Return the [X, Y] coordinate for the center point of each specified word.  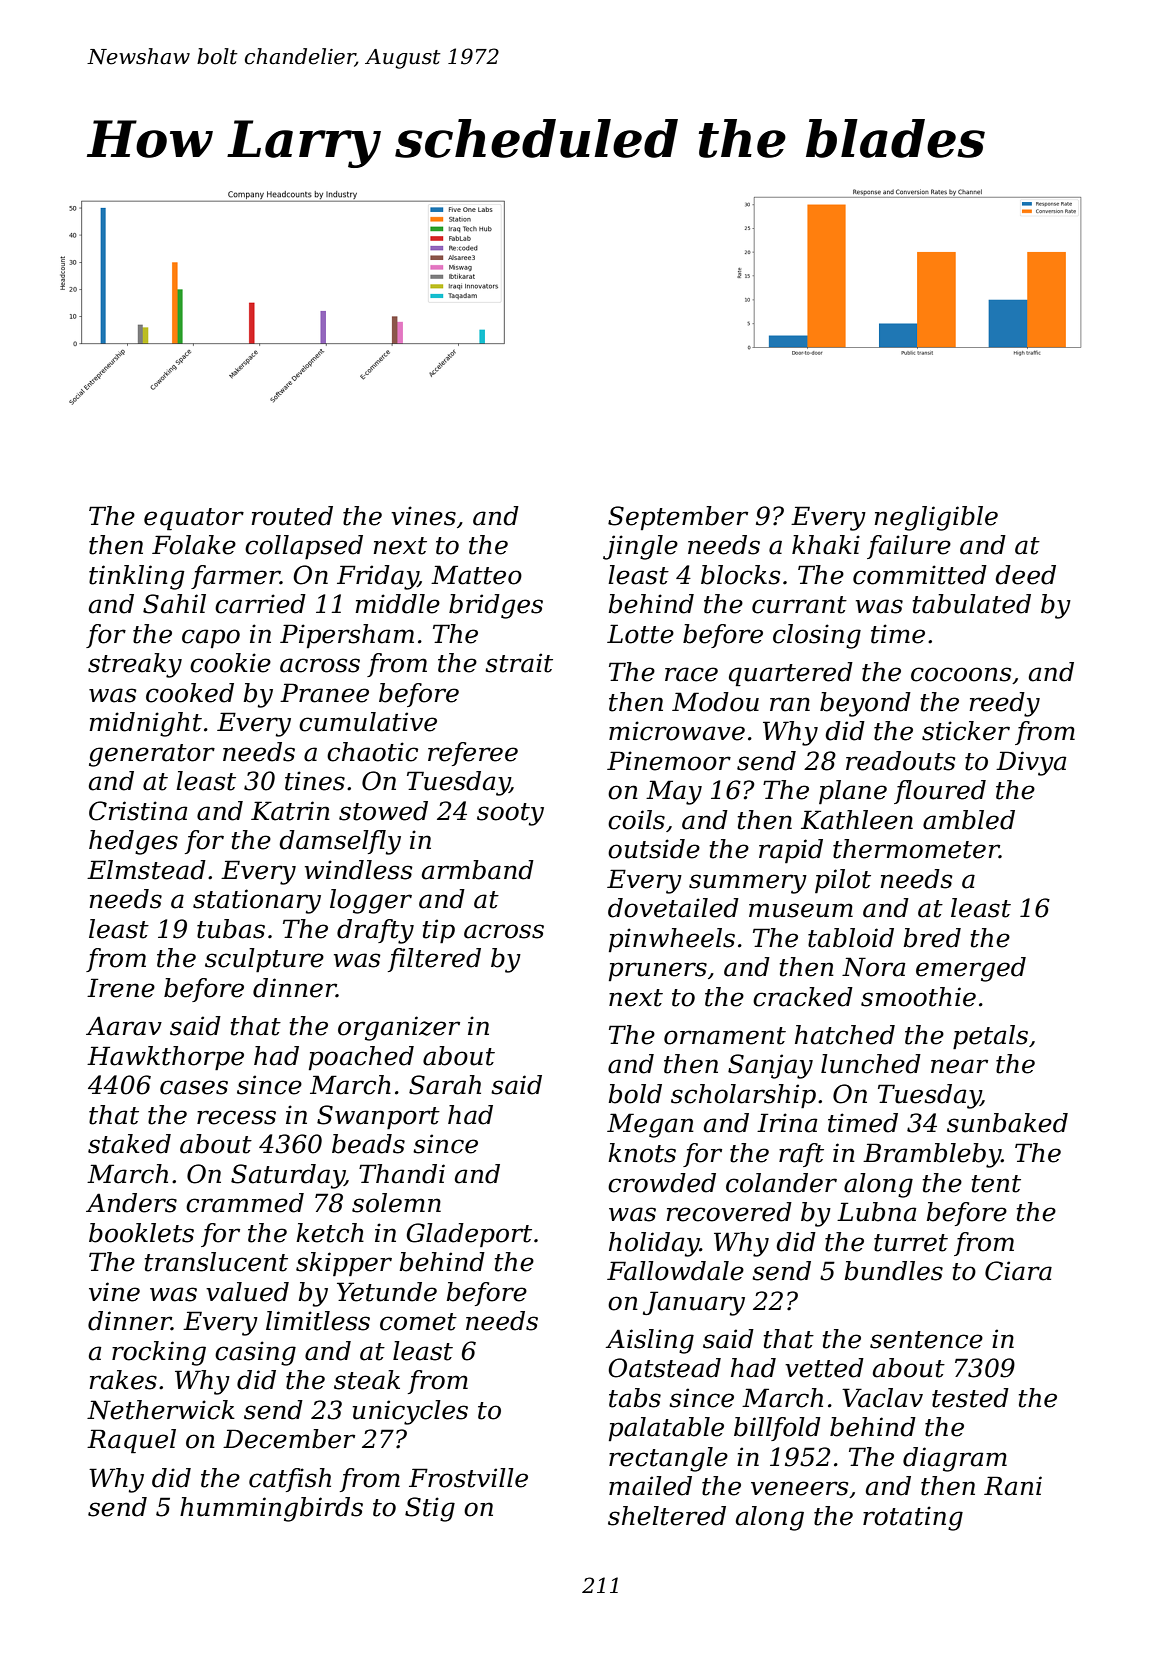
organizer [399, 1028]
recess [236, 1117]
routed [292, 516]
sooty [510, 814]
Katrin [290, 811]
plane [853, 792]
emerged [971, 969]
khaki [826, 545]
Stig [430, 1509]
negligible [936, 518]
